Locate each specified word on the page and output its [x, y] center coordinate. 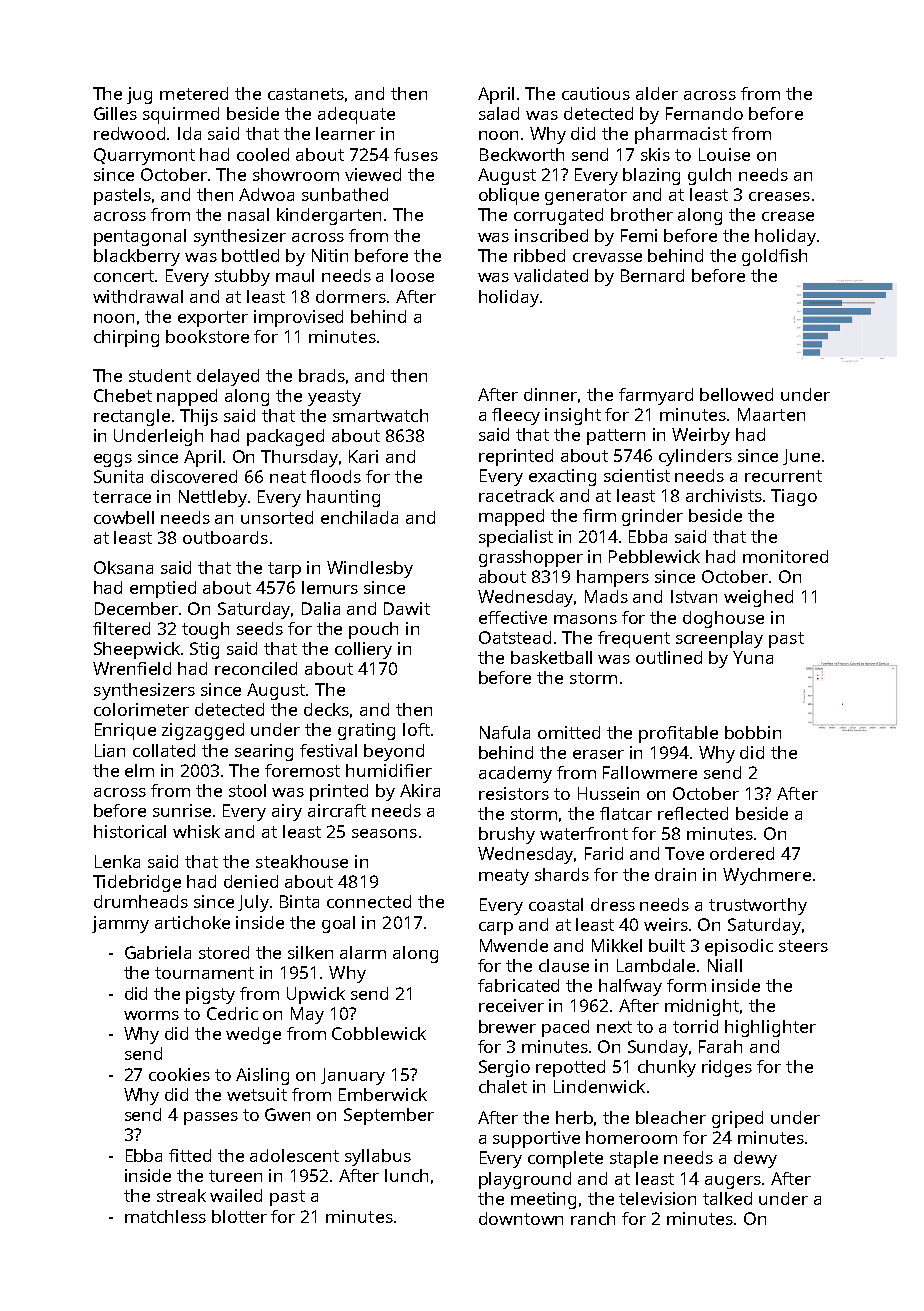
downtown [521, 1218]
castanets [306, 94]
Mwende [514, 945]
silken [310, 952]
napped [187, 397]
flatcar [626, 813]
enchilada [359, 517]
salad [499, 113]
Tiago [794, 497]
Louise [724, 154]
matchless [165, 1216]
